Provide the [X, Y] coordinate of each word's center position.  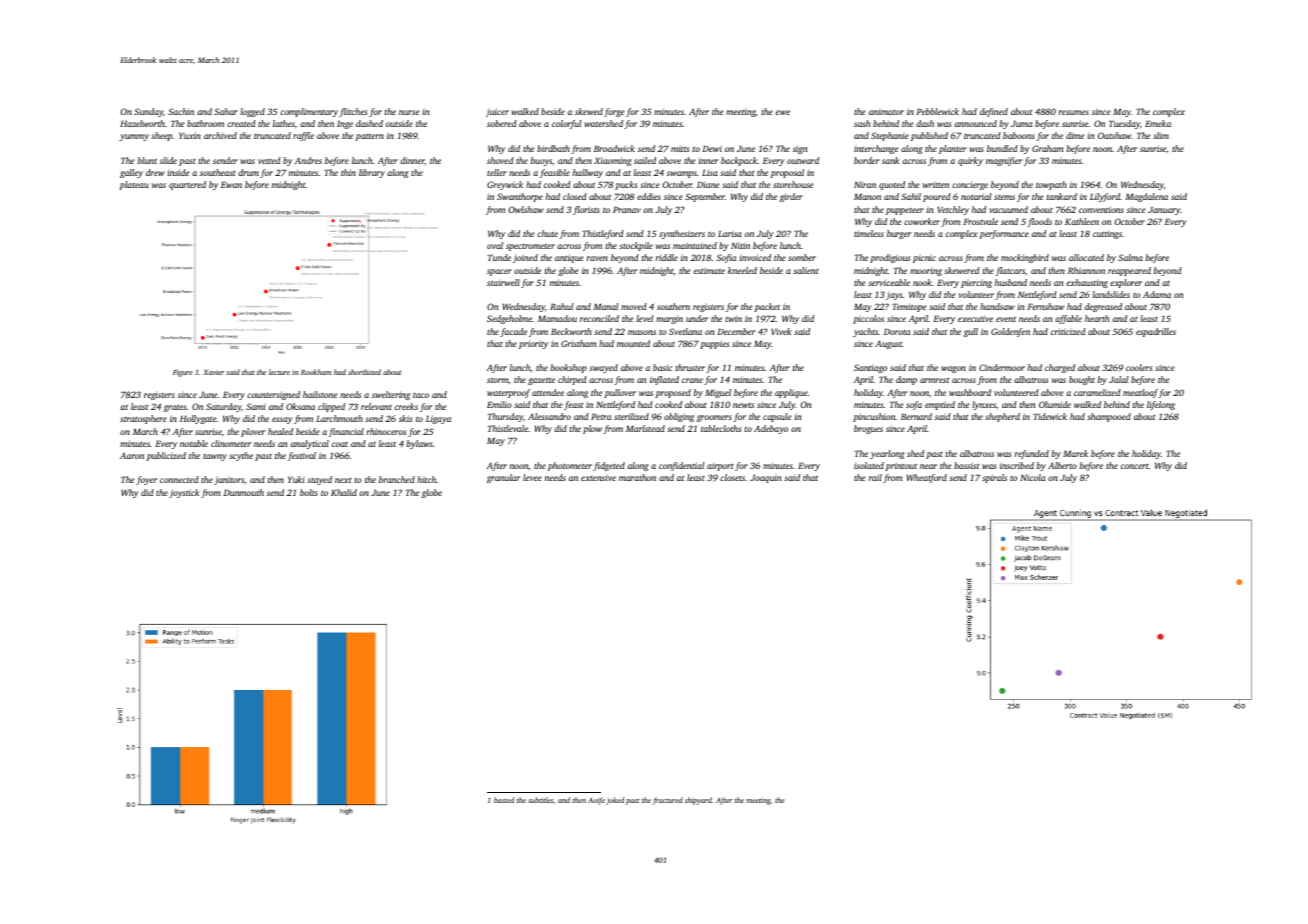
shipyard [698, 801]
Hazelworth [142, 123]
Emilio [499, 404]
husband [1011, 282]
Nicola [1032, 477]
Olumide [1055, 404]
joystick [184, 493]
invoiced [755, 257]
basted [504, 800]
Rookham [316, 372]
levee [532, 477]
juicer [497, 112]
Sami [256, 406]
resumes [1074, 112]
